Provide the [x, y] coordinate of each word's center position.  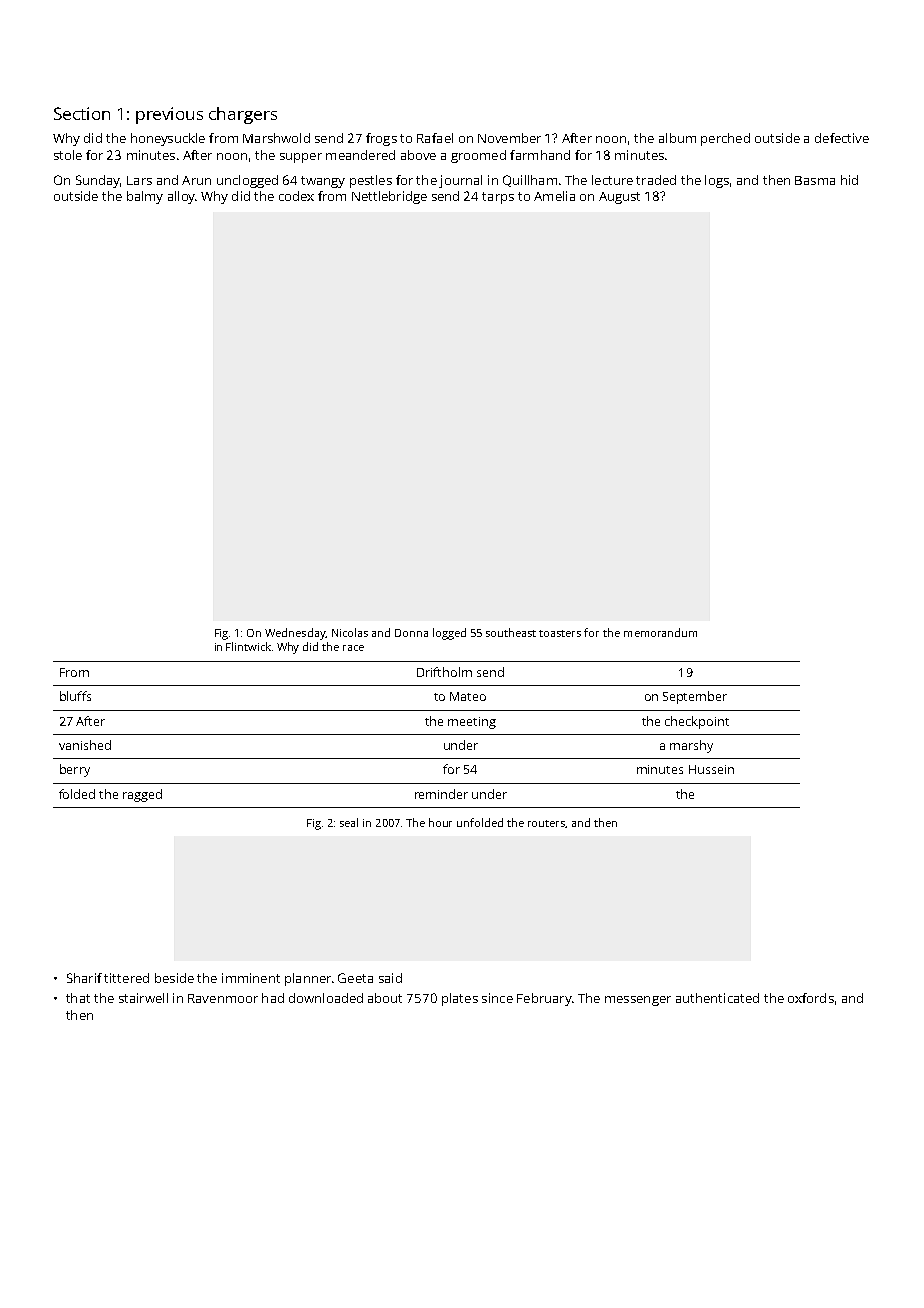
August [619, 198]
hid [849, 180]
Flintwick [248, 646]
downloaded [326, 998]
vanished [85, 745]
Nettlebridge [389, 197]
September [695, 697]
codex [296, 196]
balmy [145, 197]
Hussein [711, 769]
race [353, 648]
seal [349, 822]
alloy [181, 197]
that [78, 998]
